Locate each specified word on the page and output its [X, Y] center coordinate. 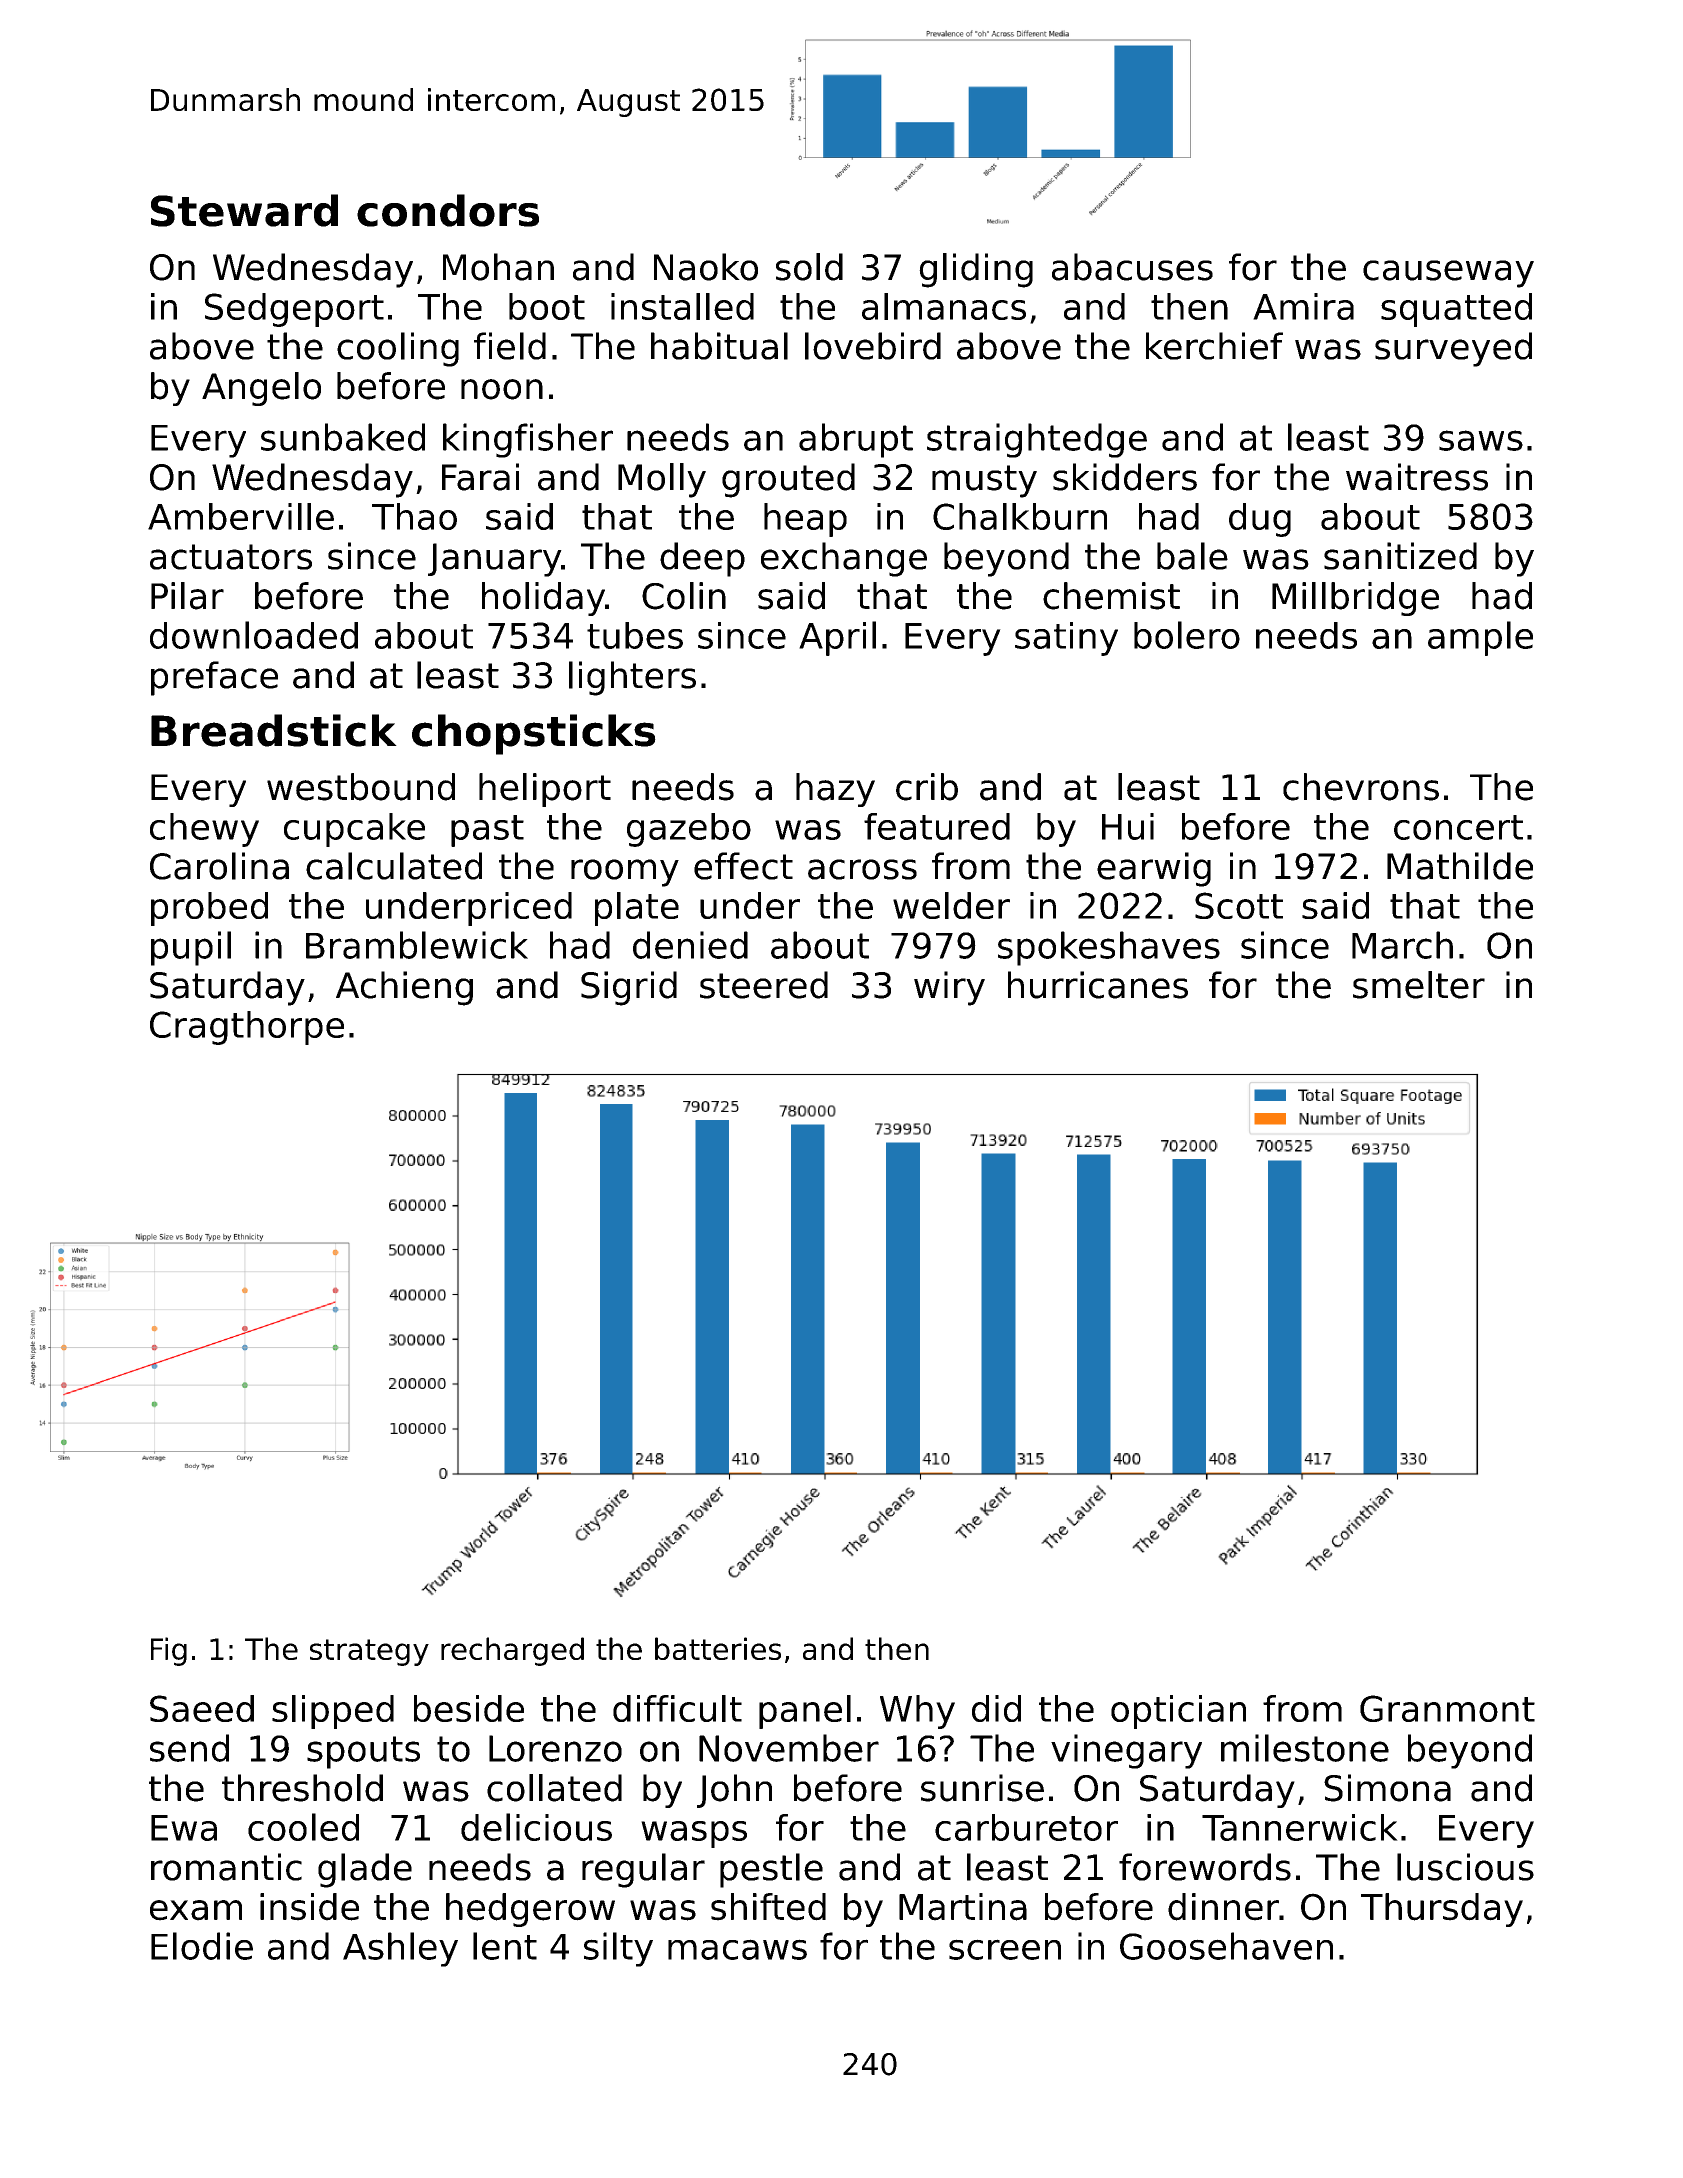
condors [448, 210]
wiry [949, 988]
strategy [369, 1652]
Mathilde [1460, 866]
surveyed [1453, 349]
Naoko [706, 267]
